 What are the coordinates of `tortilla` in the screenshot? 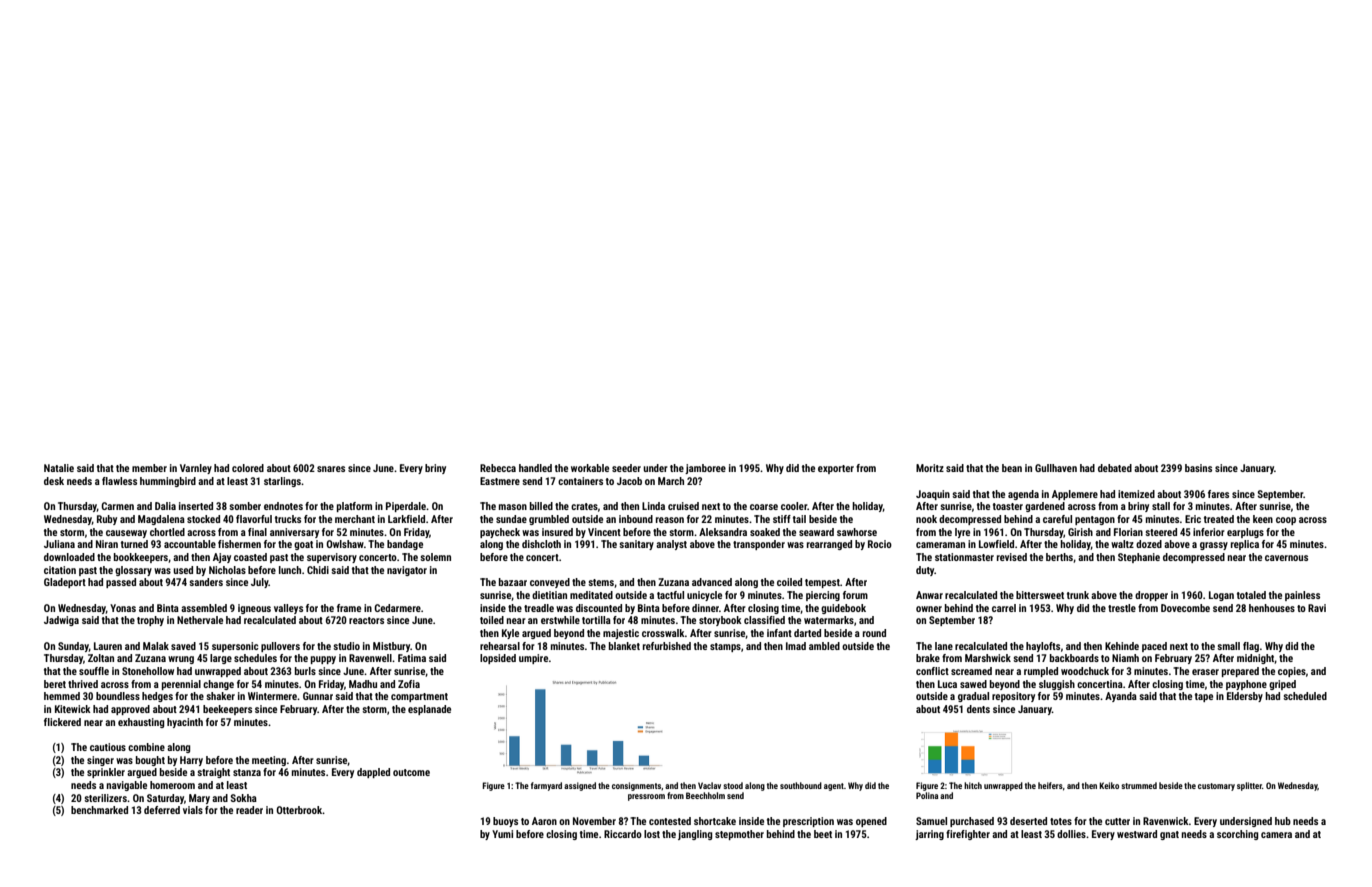 It's located at (596, 620).
